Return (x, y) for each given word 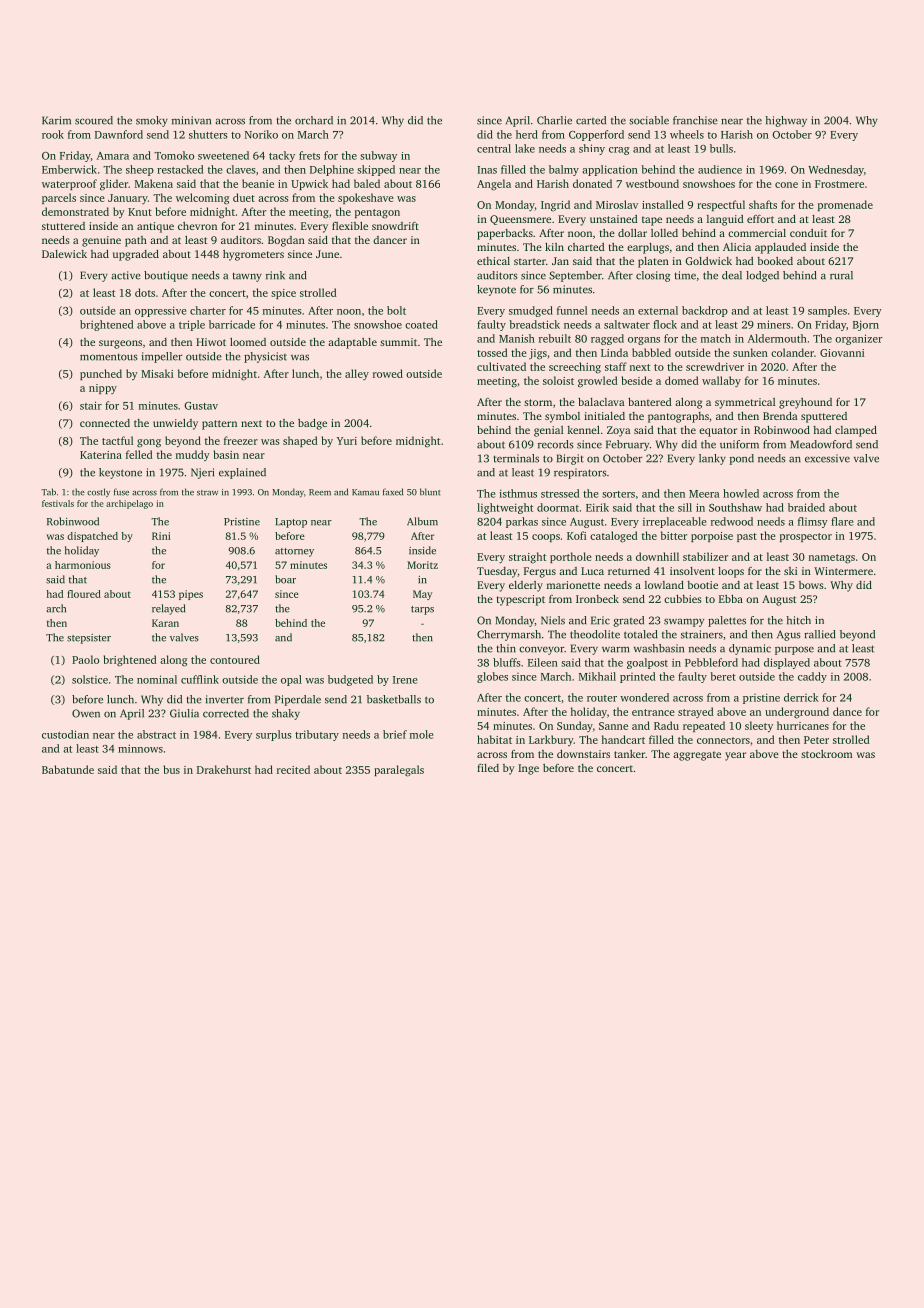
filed (488, 768)
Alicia (737, 247)
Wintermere (843, 571)
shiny (592, 149)
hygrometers (253, 255)
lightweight (505, 508)
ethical (493, 261)
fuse (121, 492)
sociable (649, 120)
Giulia (184, 713)
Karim (56, 120)
